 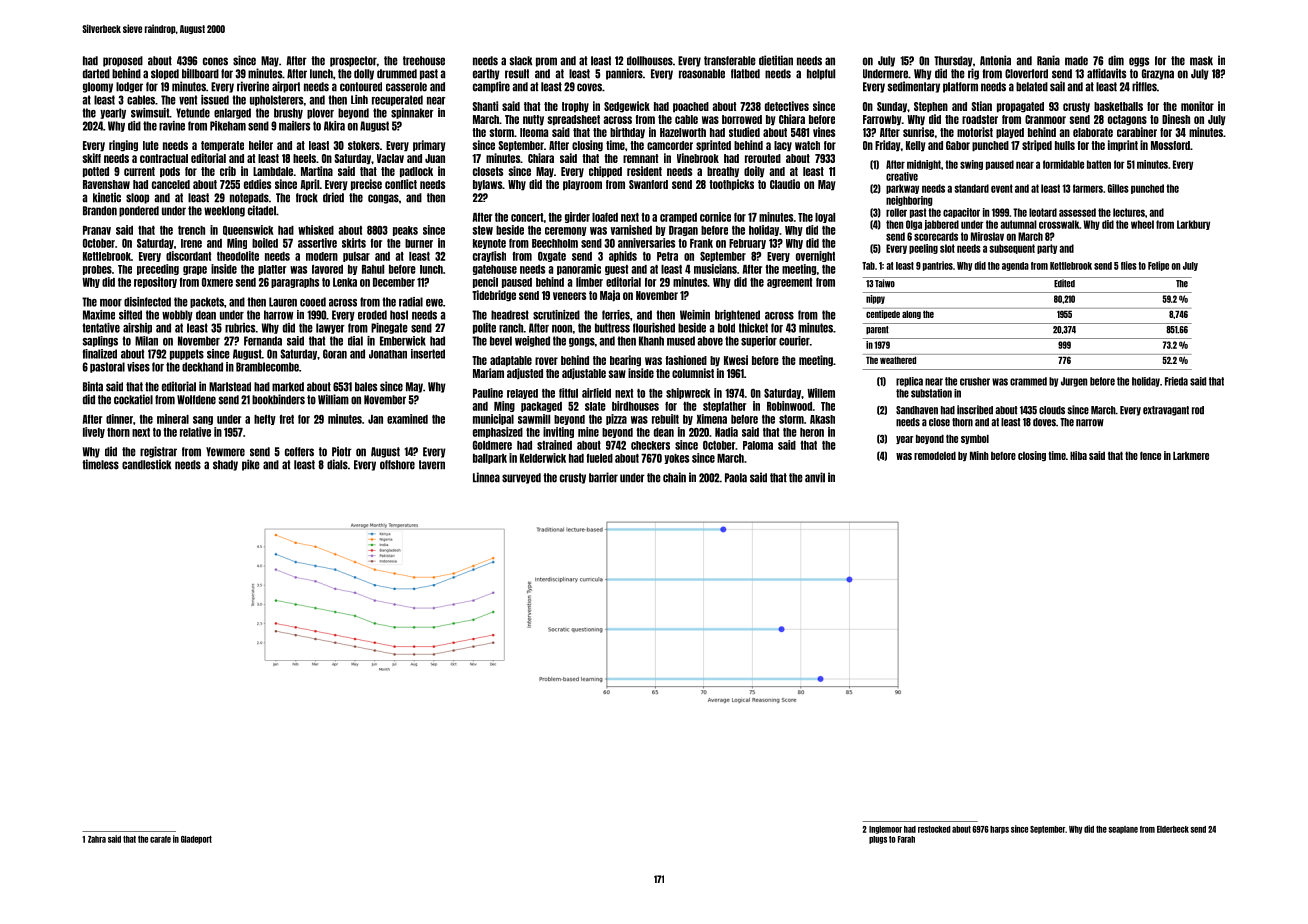 I want to click on Larkmere, so click(x=1191, y=455).
